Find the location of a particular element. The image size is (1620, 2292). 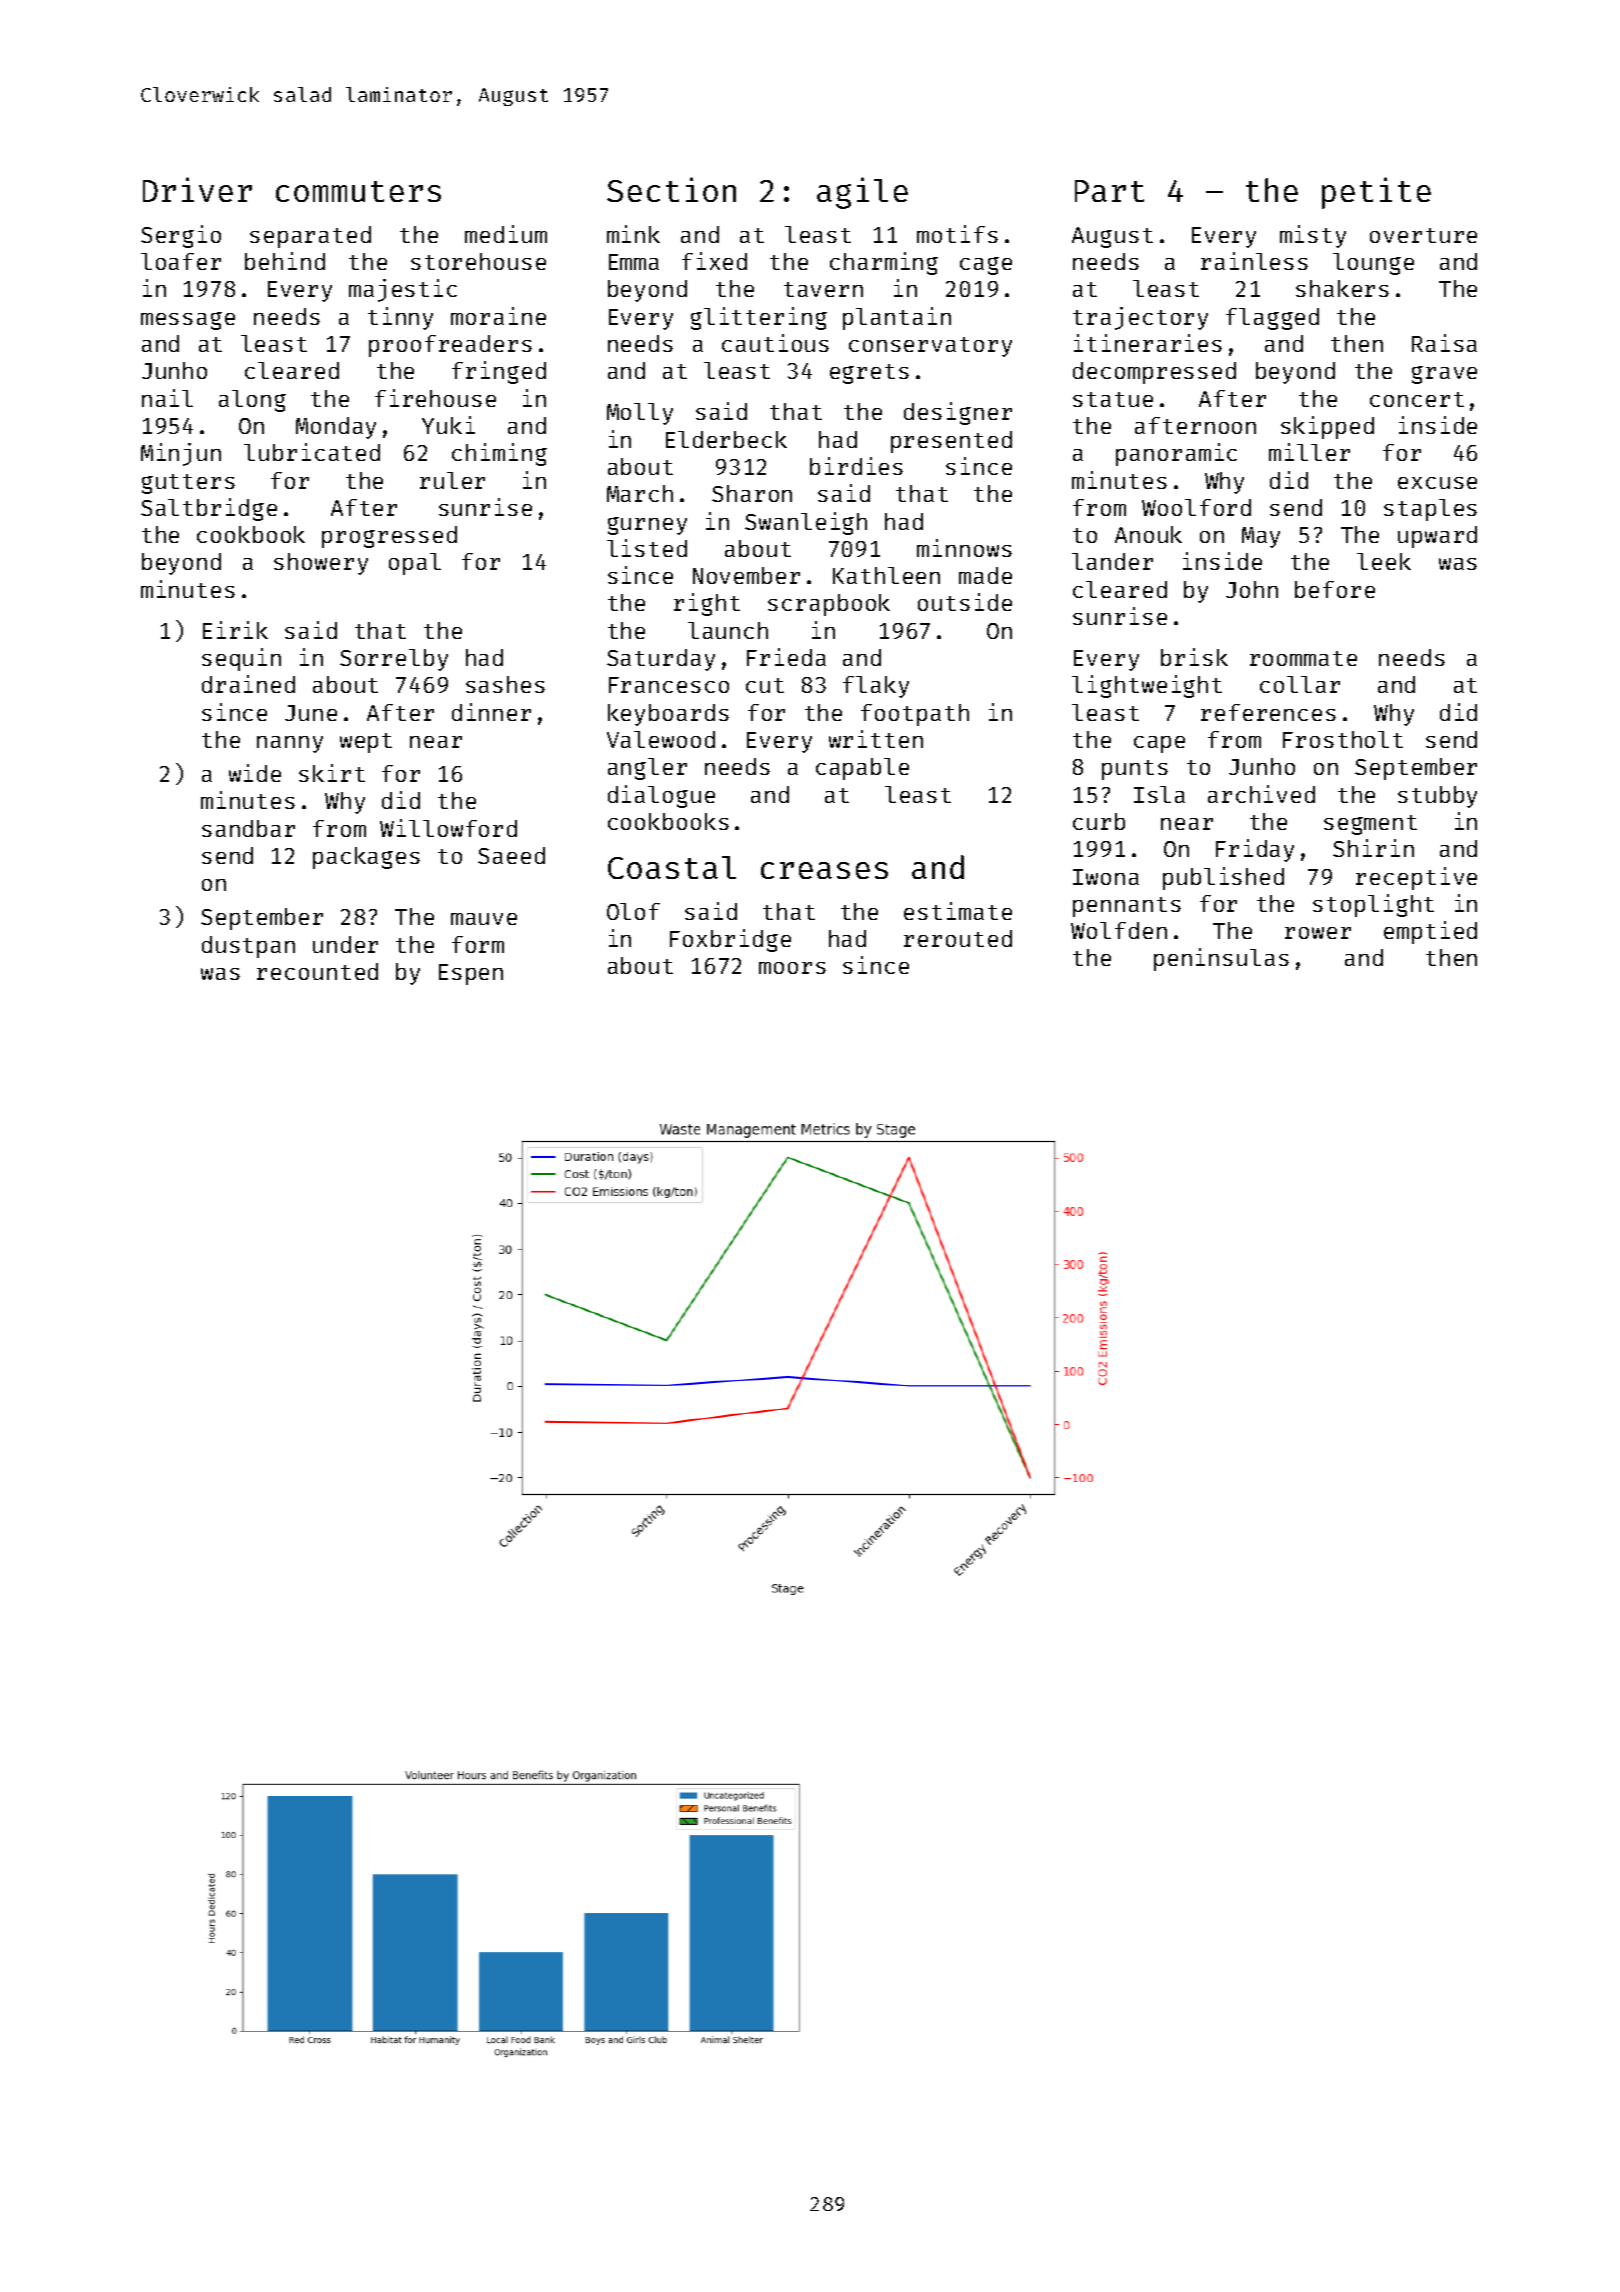

moors is located at coordinates (792, 968).
